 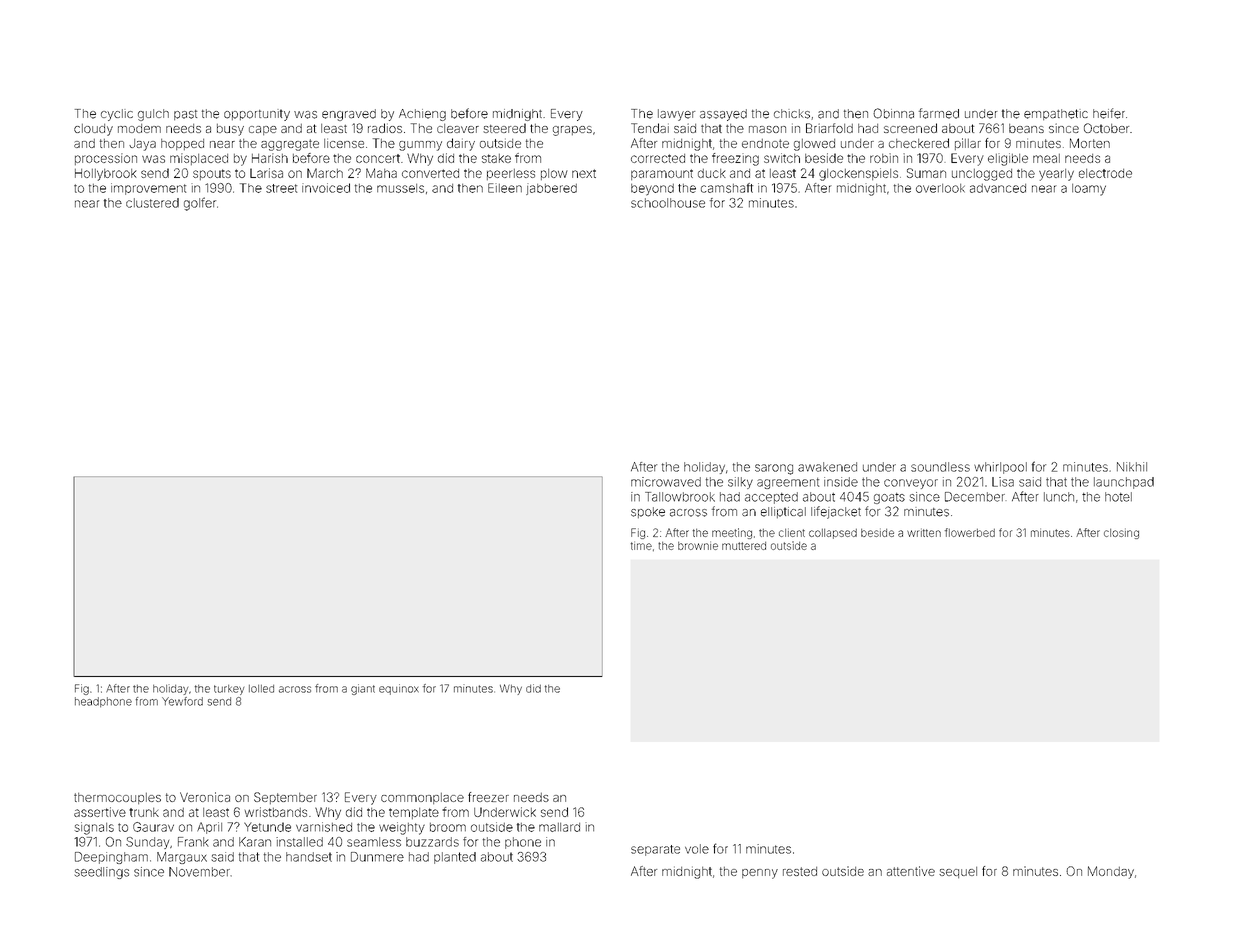 I want to click on Obinna, so click(x=893, y=113).
